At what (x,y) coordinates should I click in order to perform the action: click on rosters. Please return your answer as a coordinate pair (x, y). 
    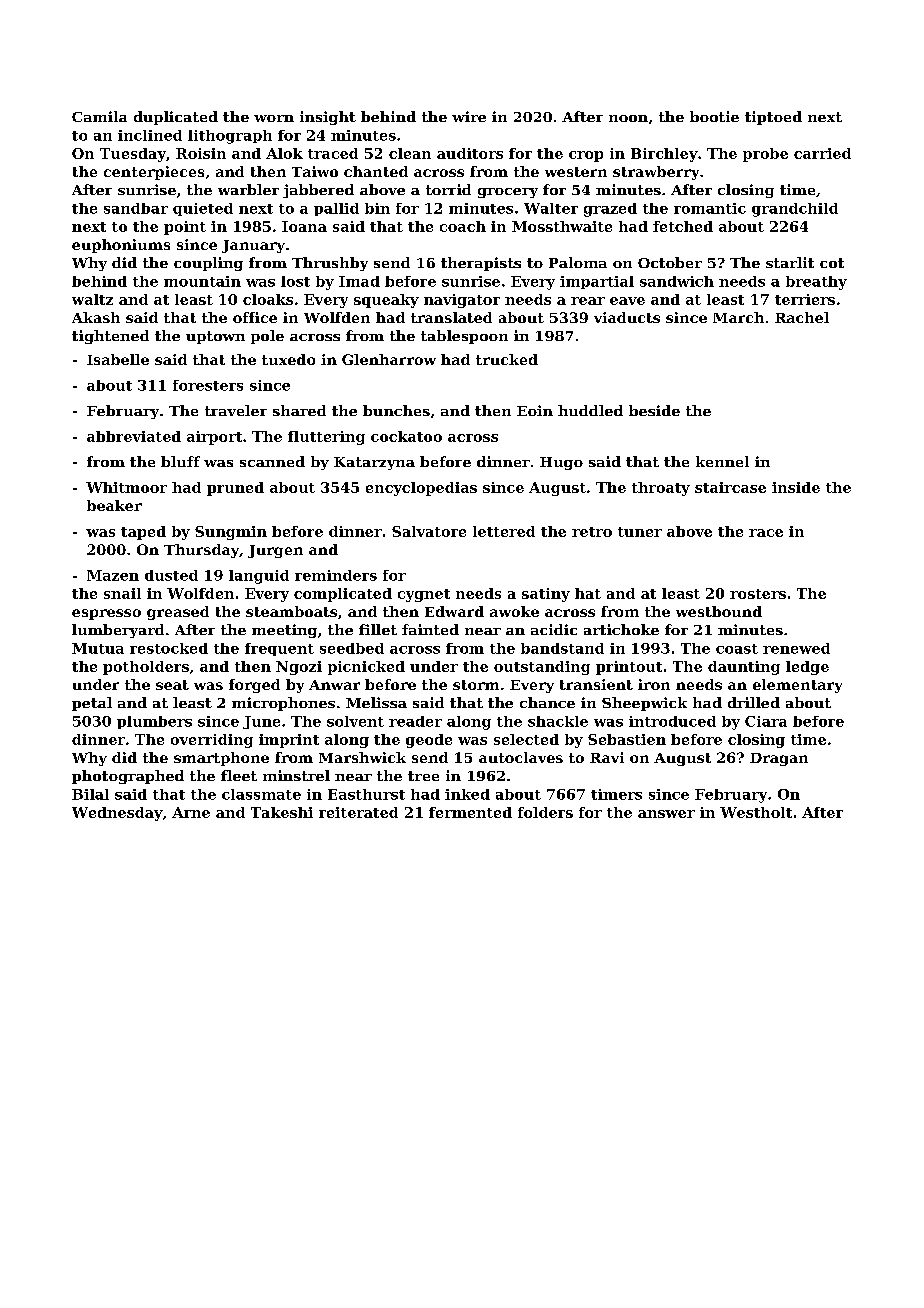
    Looking at the image, I should click on (758, 594).
